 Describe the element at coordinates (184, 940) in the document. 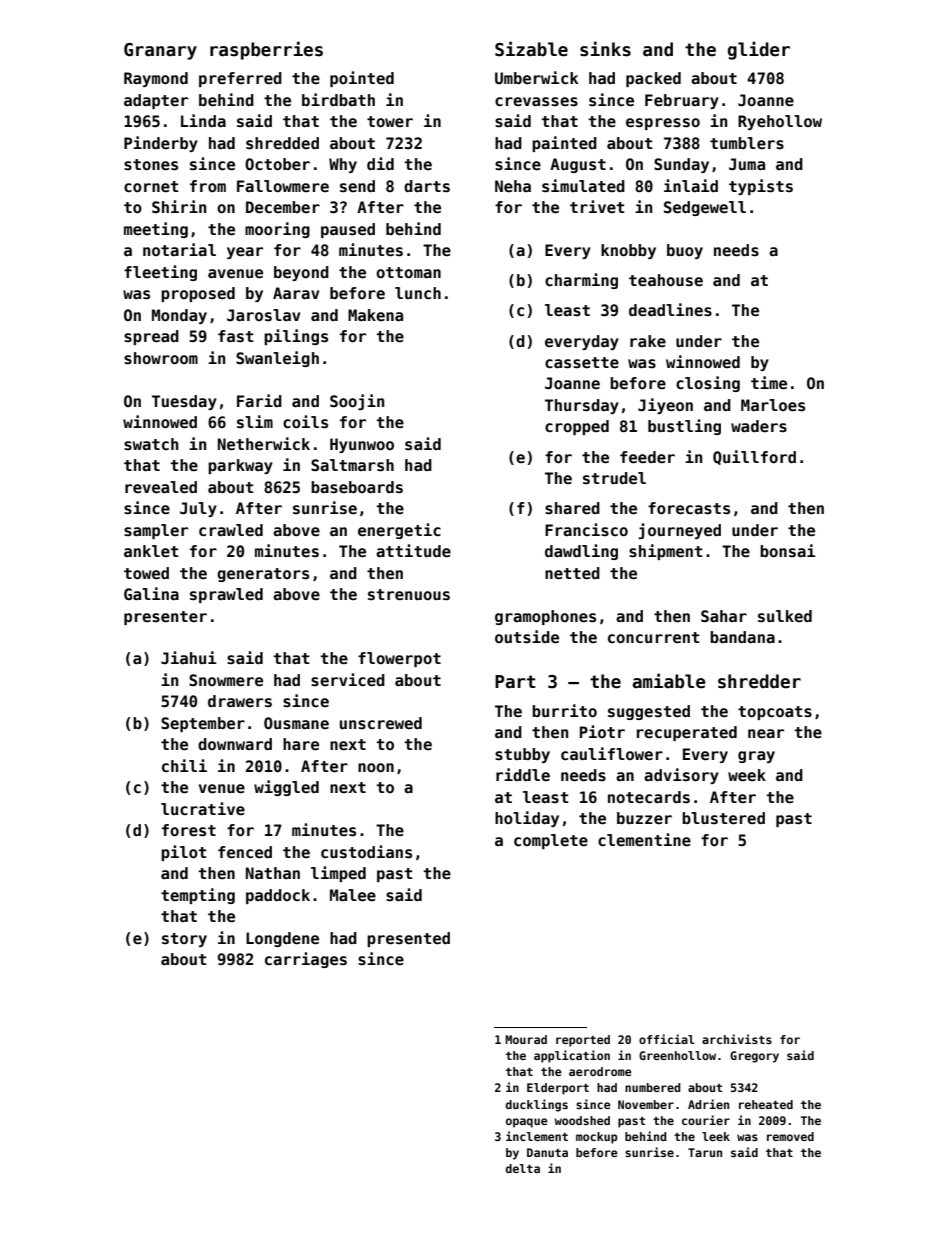

I see `story` at that location.
